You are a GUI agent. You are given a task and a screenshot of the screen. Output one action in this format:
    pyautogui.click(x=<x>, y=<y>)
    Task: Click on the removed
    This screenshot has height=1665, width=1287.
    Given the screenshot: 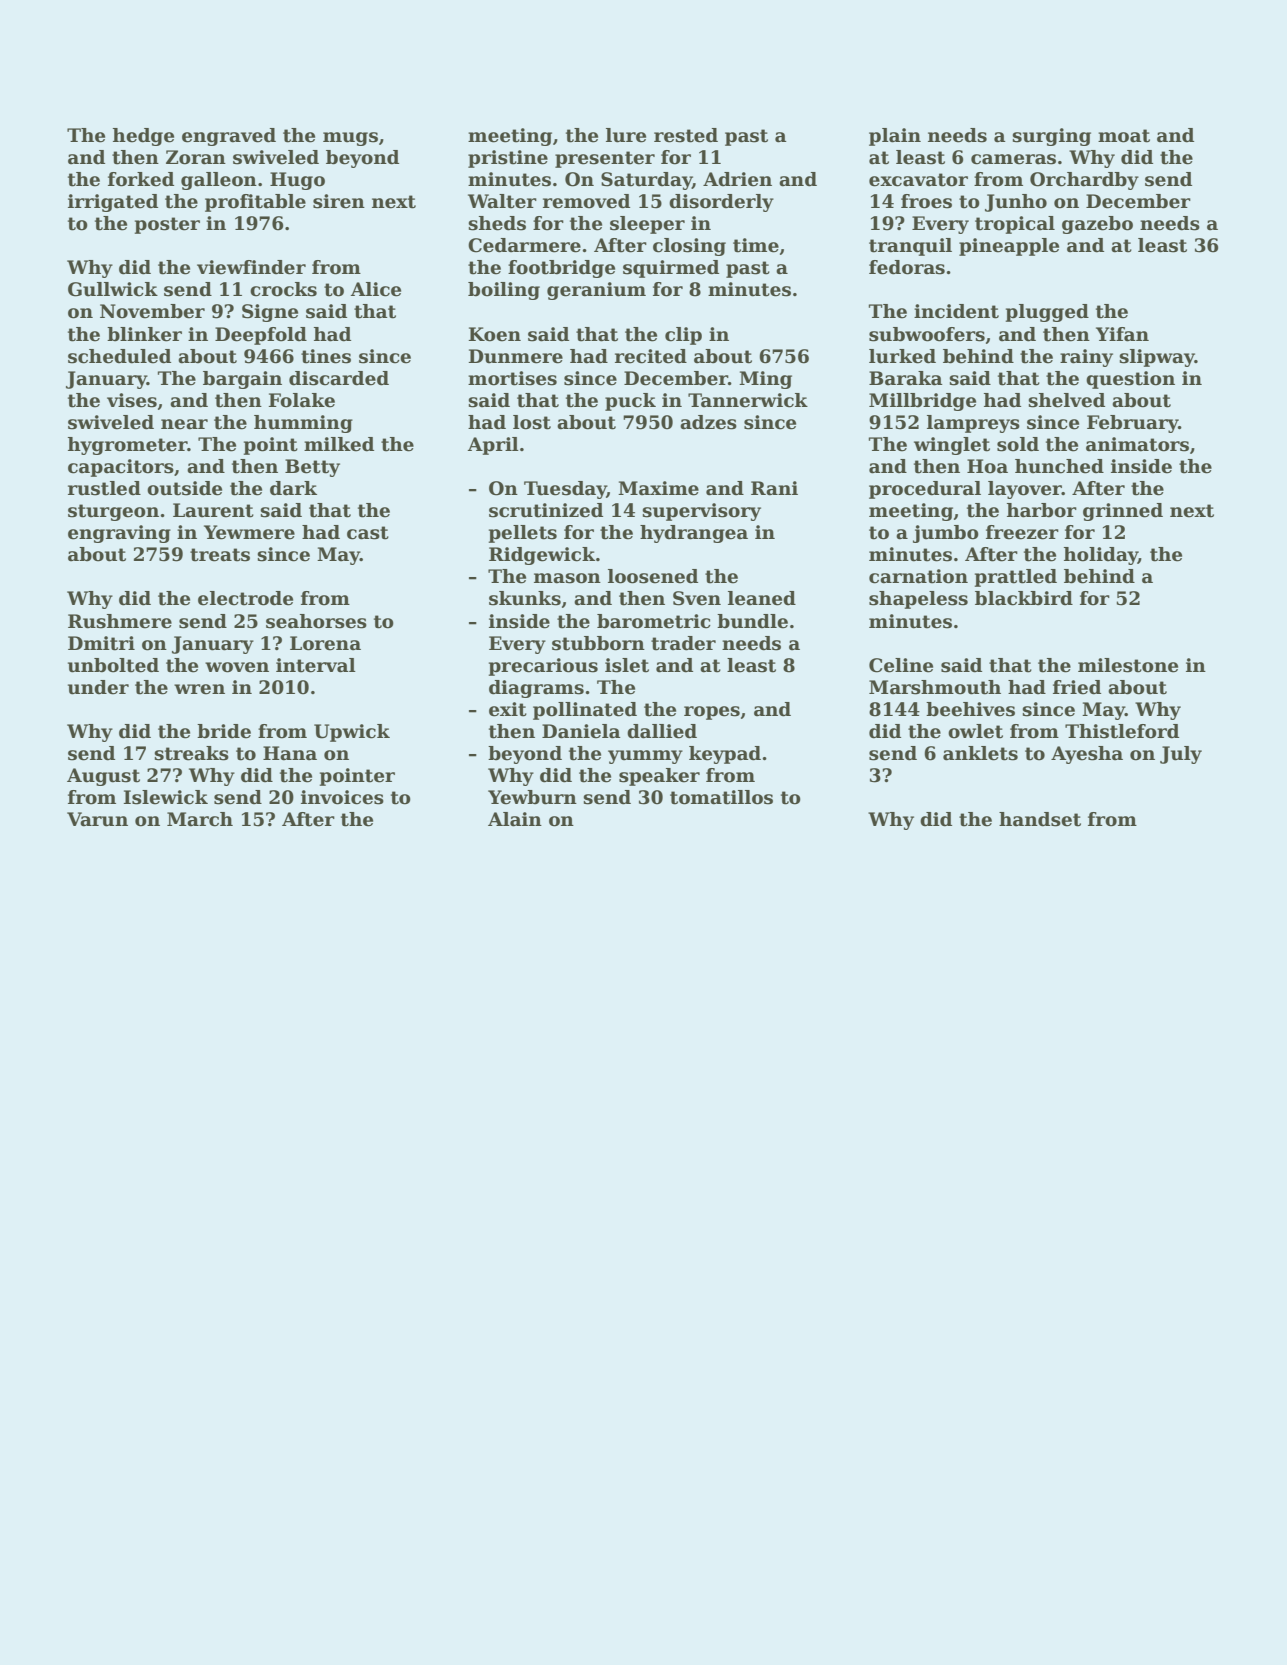 What is the action you would take?
    pyautogui.click(x=586, y=201)
